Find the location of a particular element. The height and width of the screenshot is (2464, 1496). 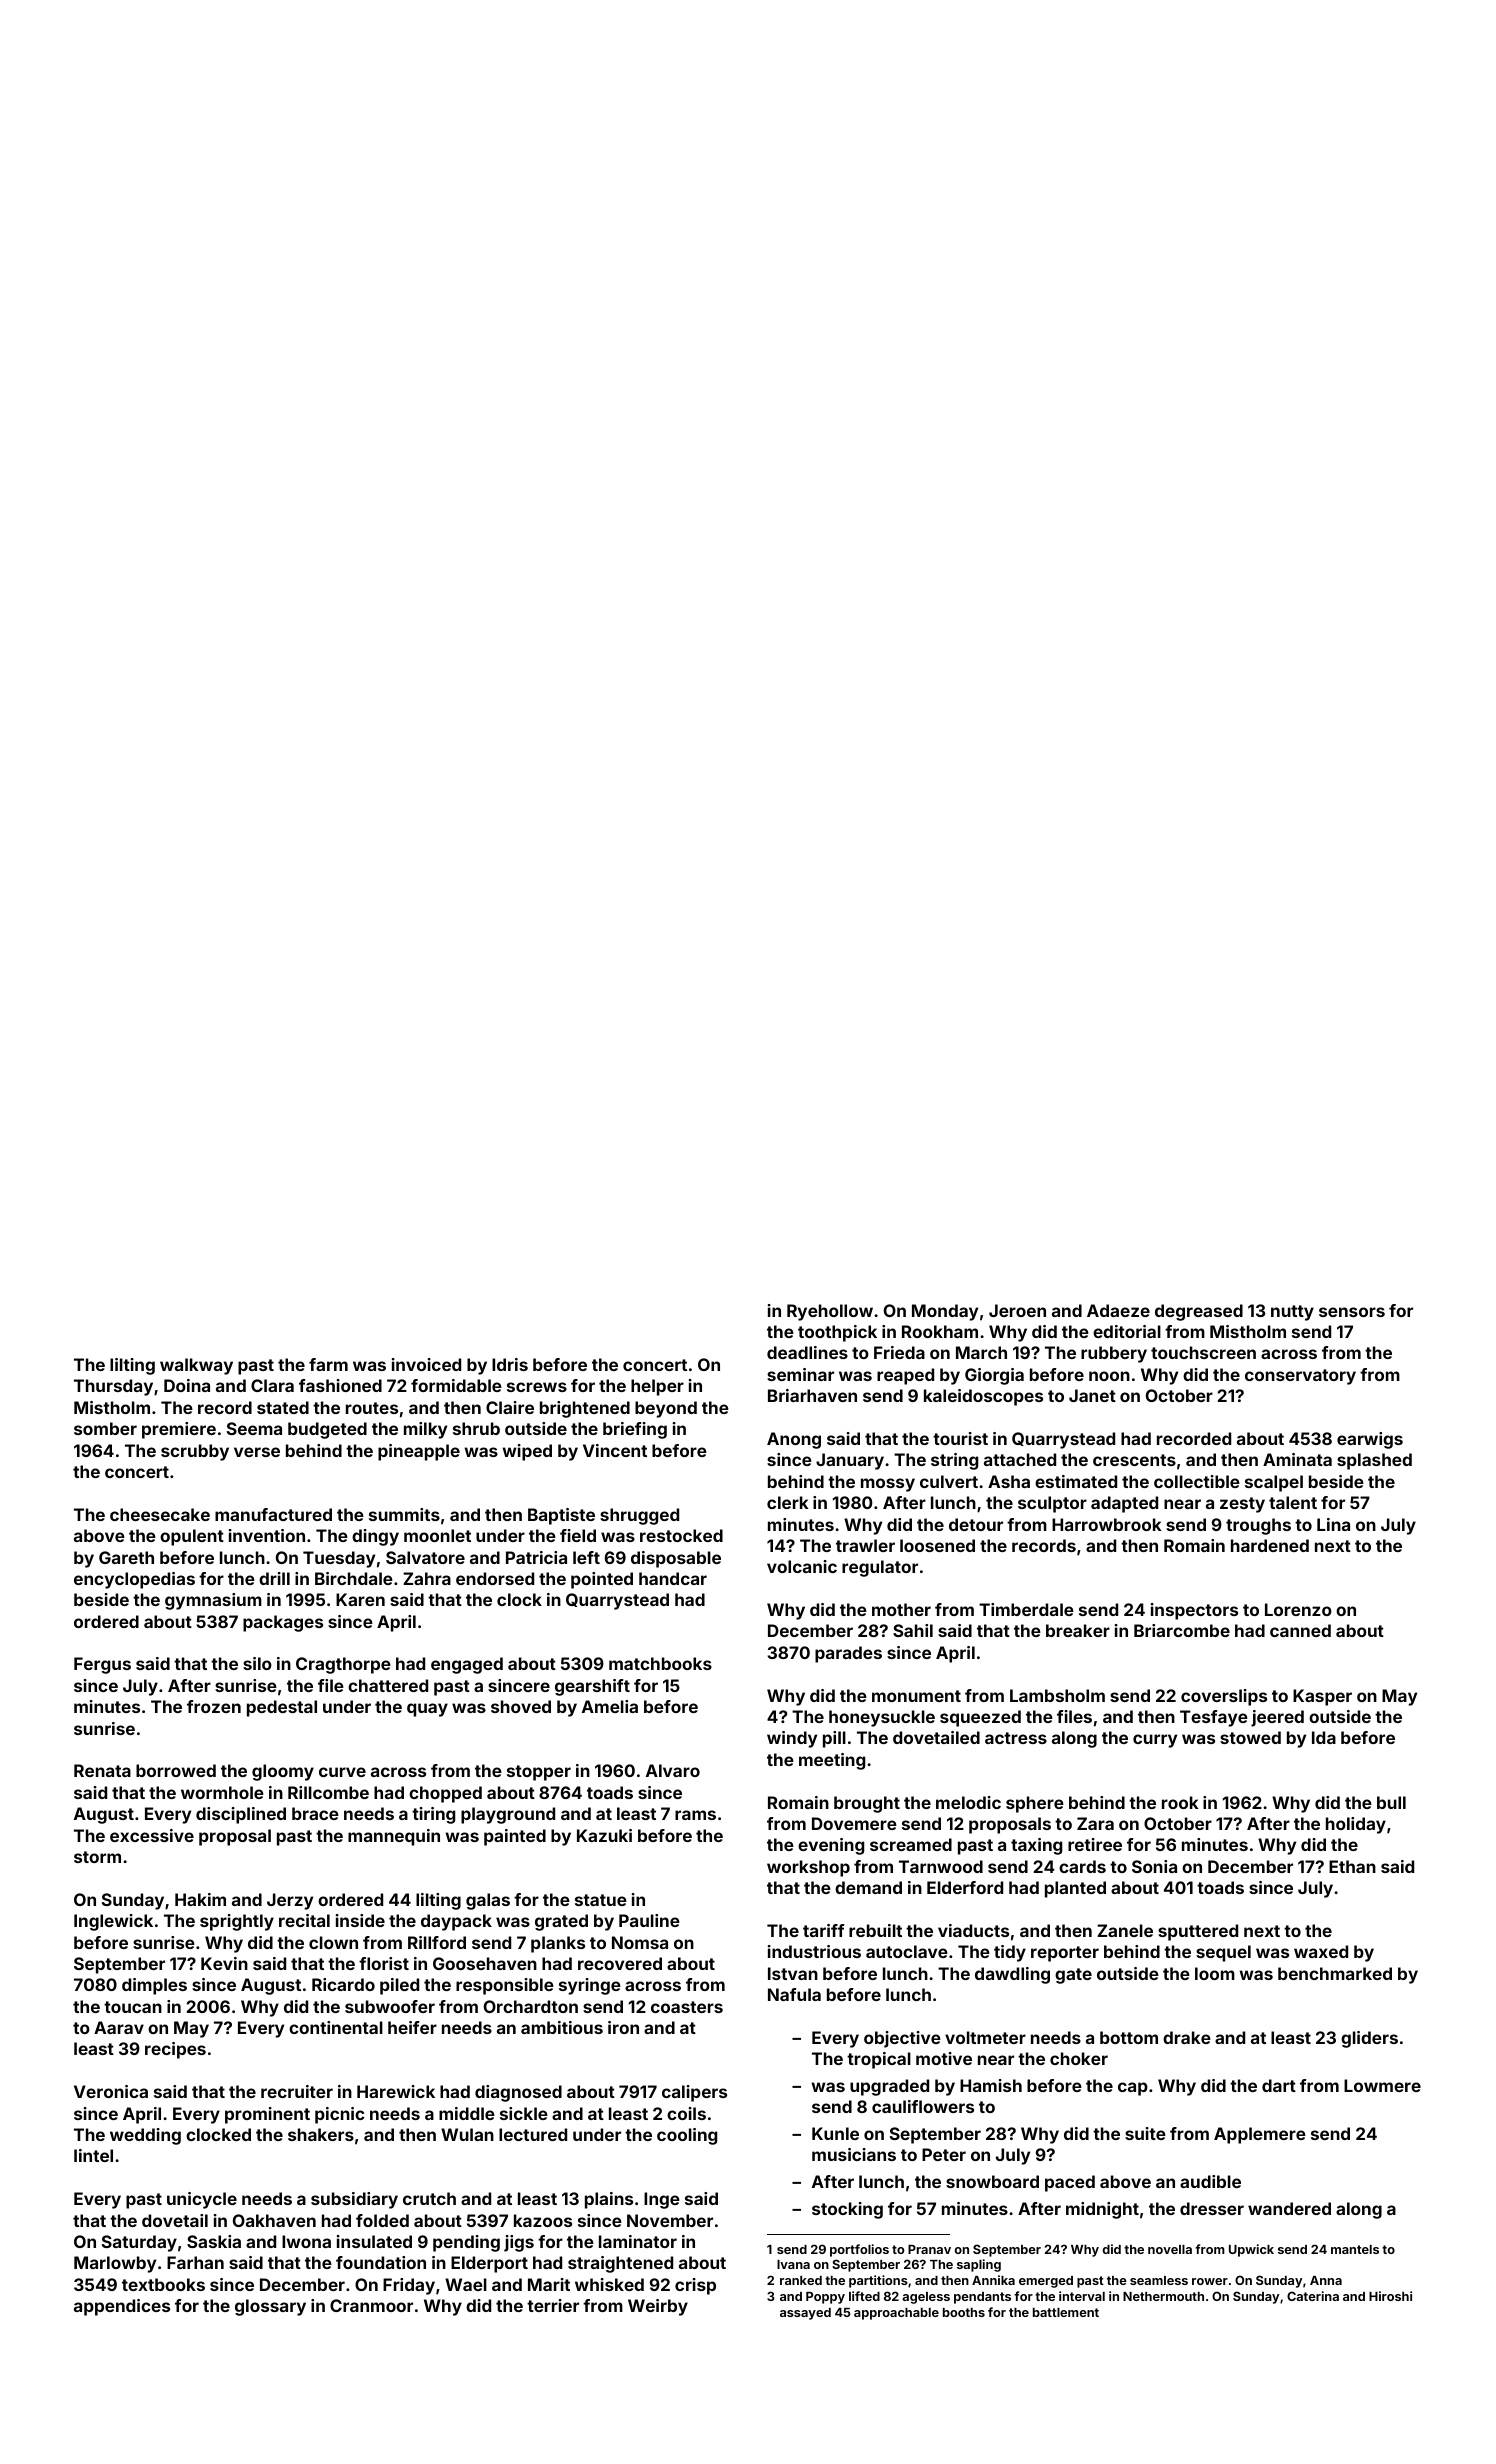

pedestal is located at coordinates (282, 1708).
